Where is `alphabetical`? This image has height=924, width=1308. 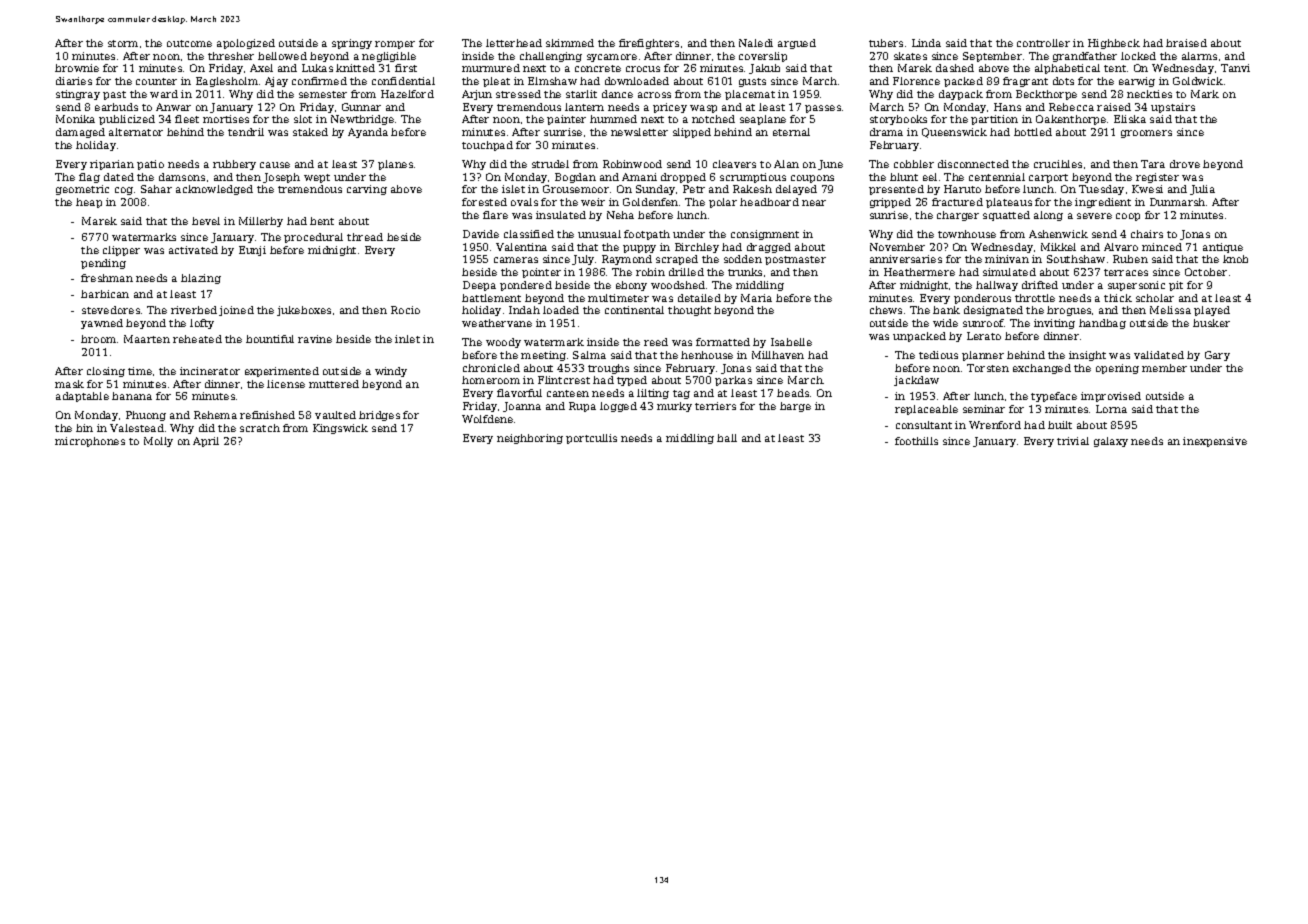 alphabetical is located at coordinates (1067, 69).
